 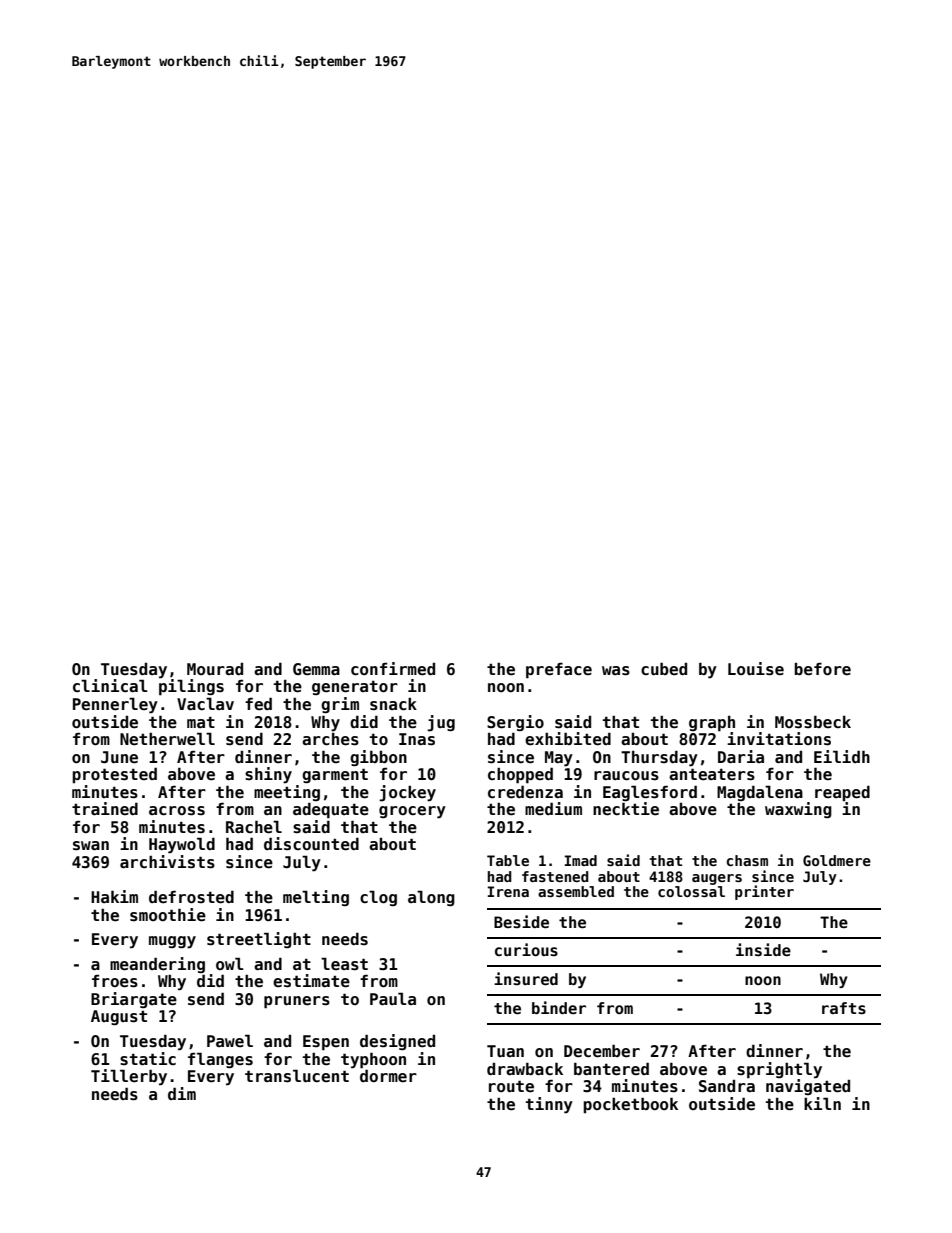 What do you see at coordinates (842, 756) in the document?
I see `Eilidh` at bounding box center [842, 756].
